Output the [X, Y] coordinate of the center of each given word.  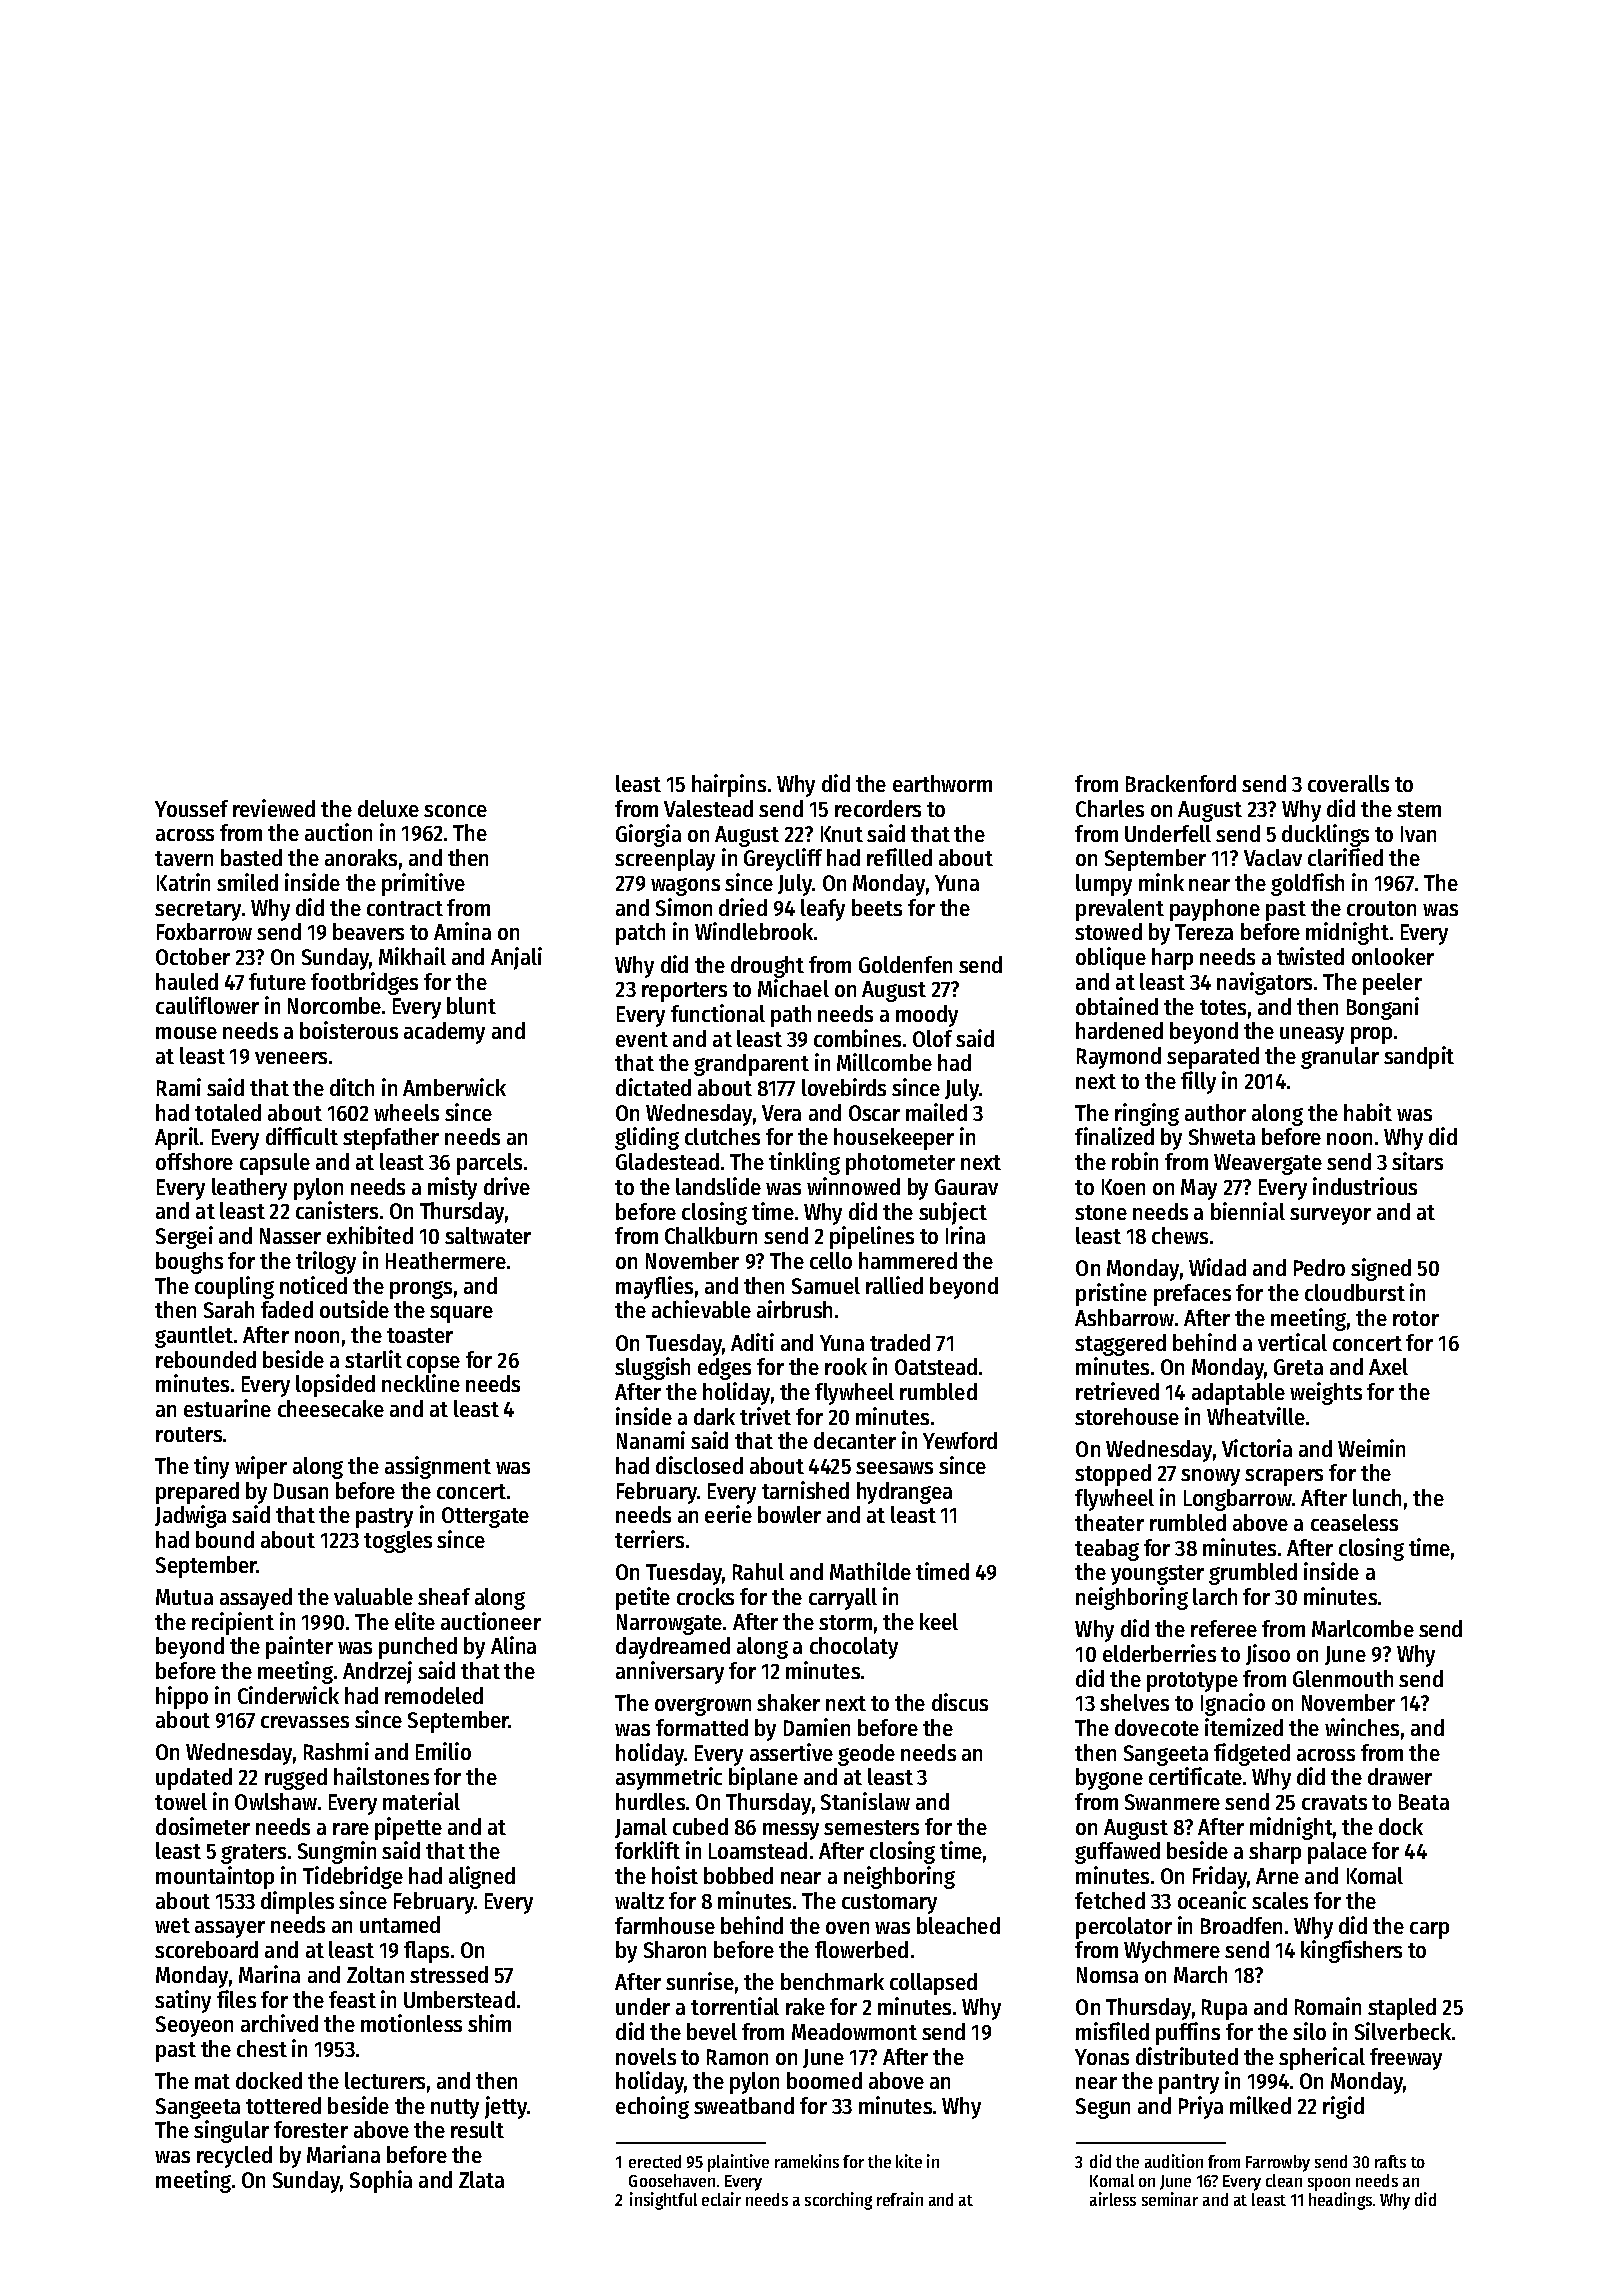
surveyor [1330, 1216]
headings [1340, 2201]
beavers [368, 931]
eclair [721, 2199]
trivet [765, 1416]
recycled [234, 2157]
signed [1381, 1269]
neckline [421, 1383]
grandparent [751, 1065]
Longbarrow [1238, 1500]
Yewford [960, 1440]
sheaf [444, 1596]
